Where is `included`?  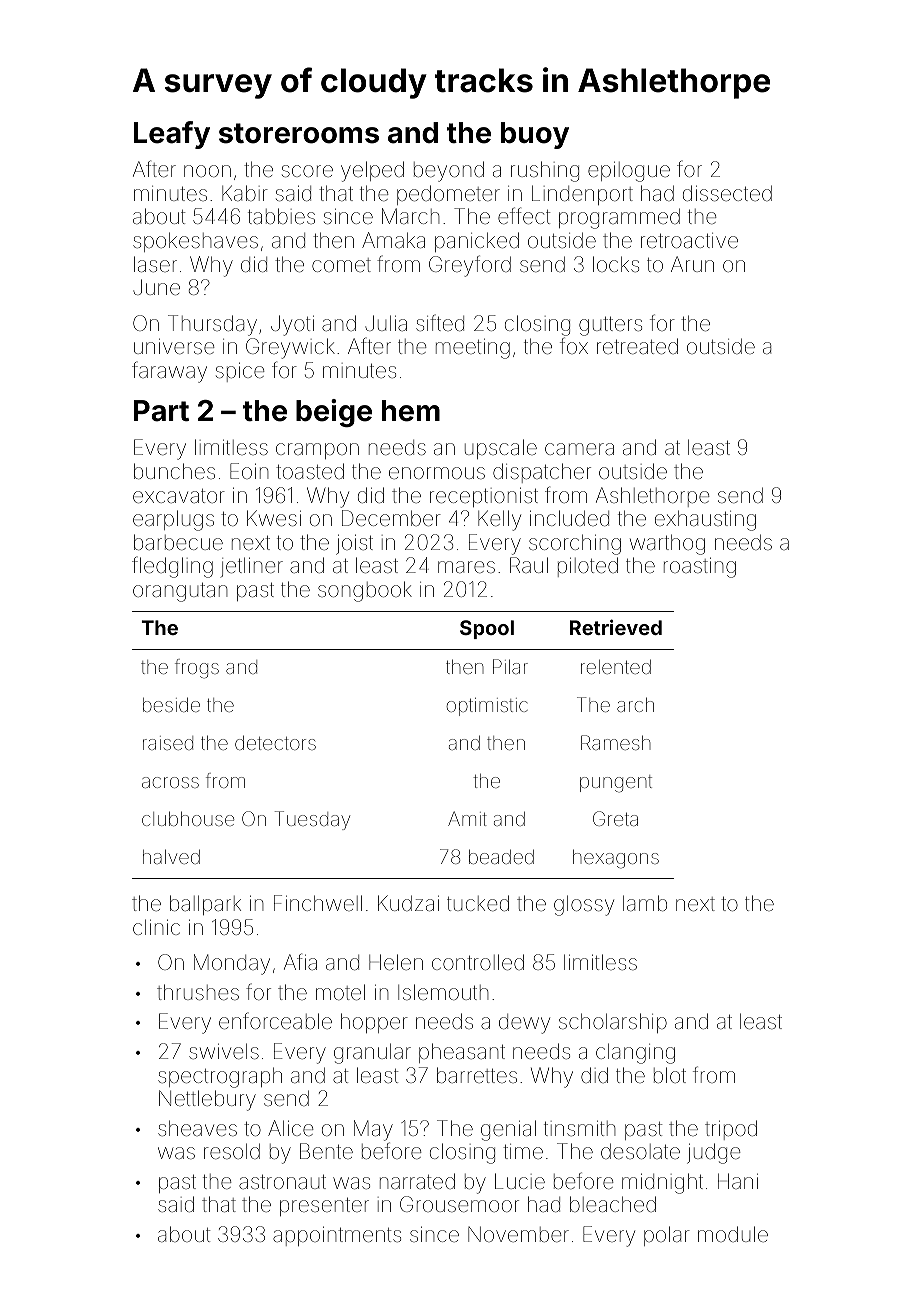 included is located at coordinates (569, 518).
